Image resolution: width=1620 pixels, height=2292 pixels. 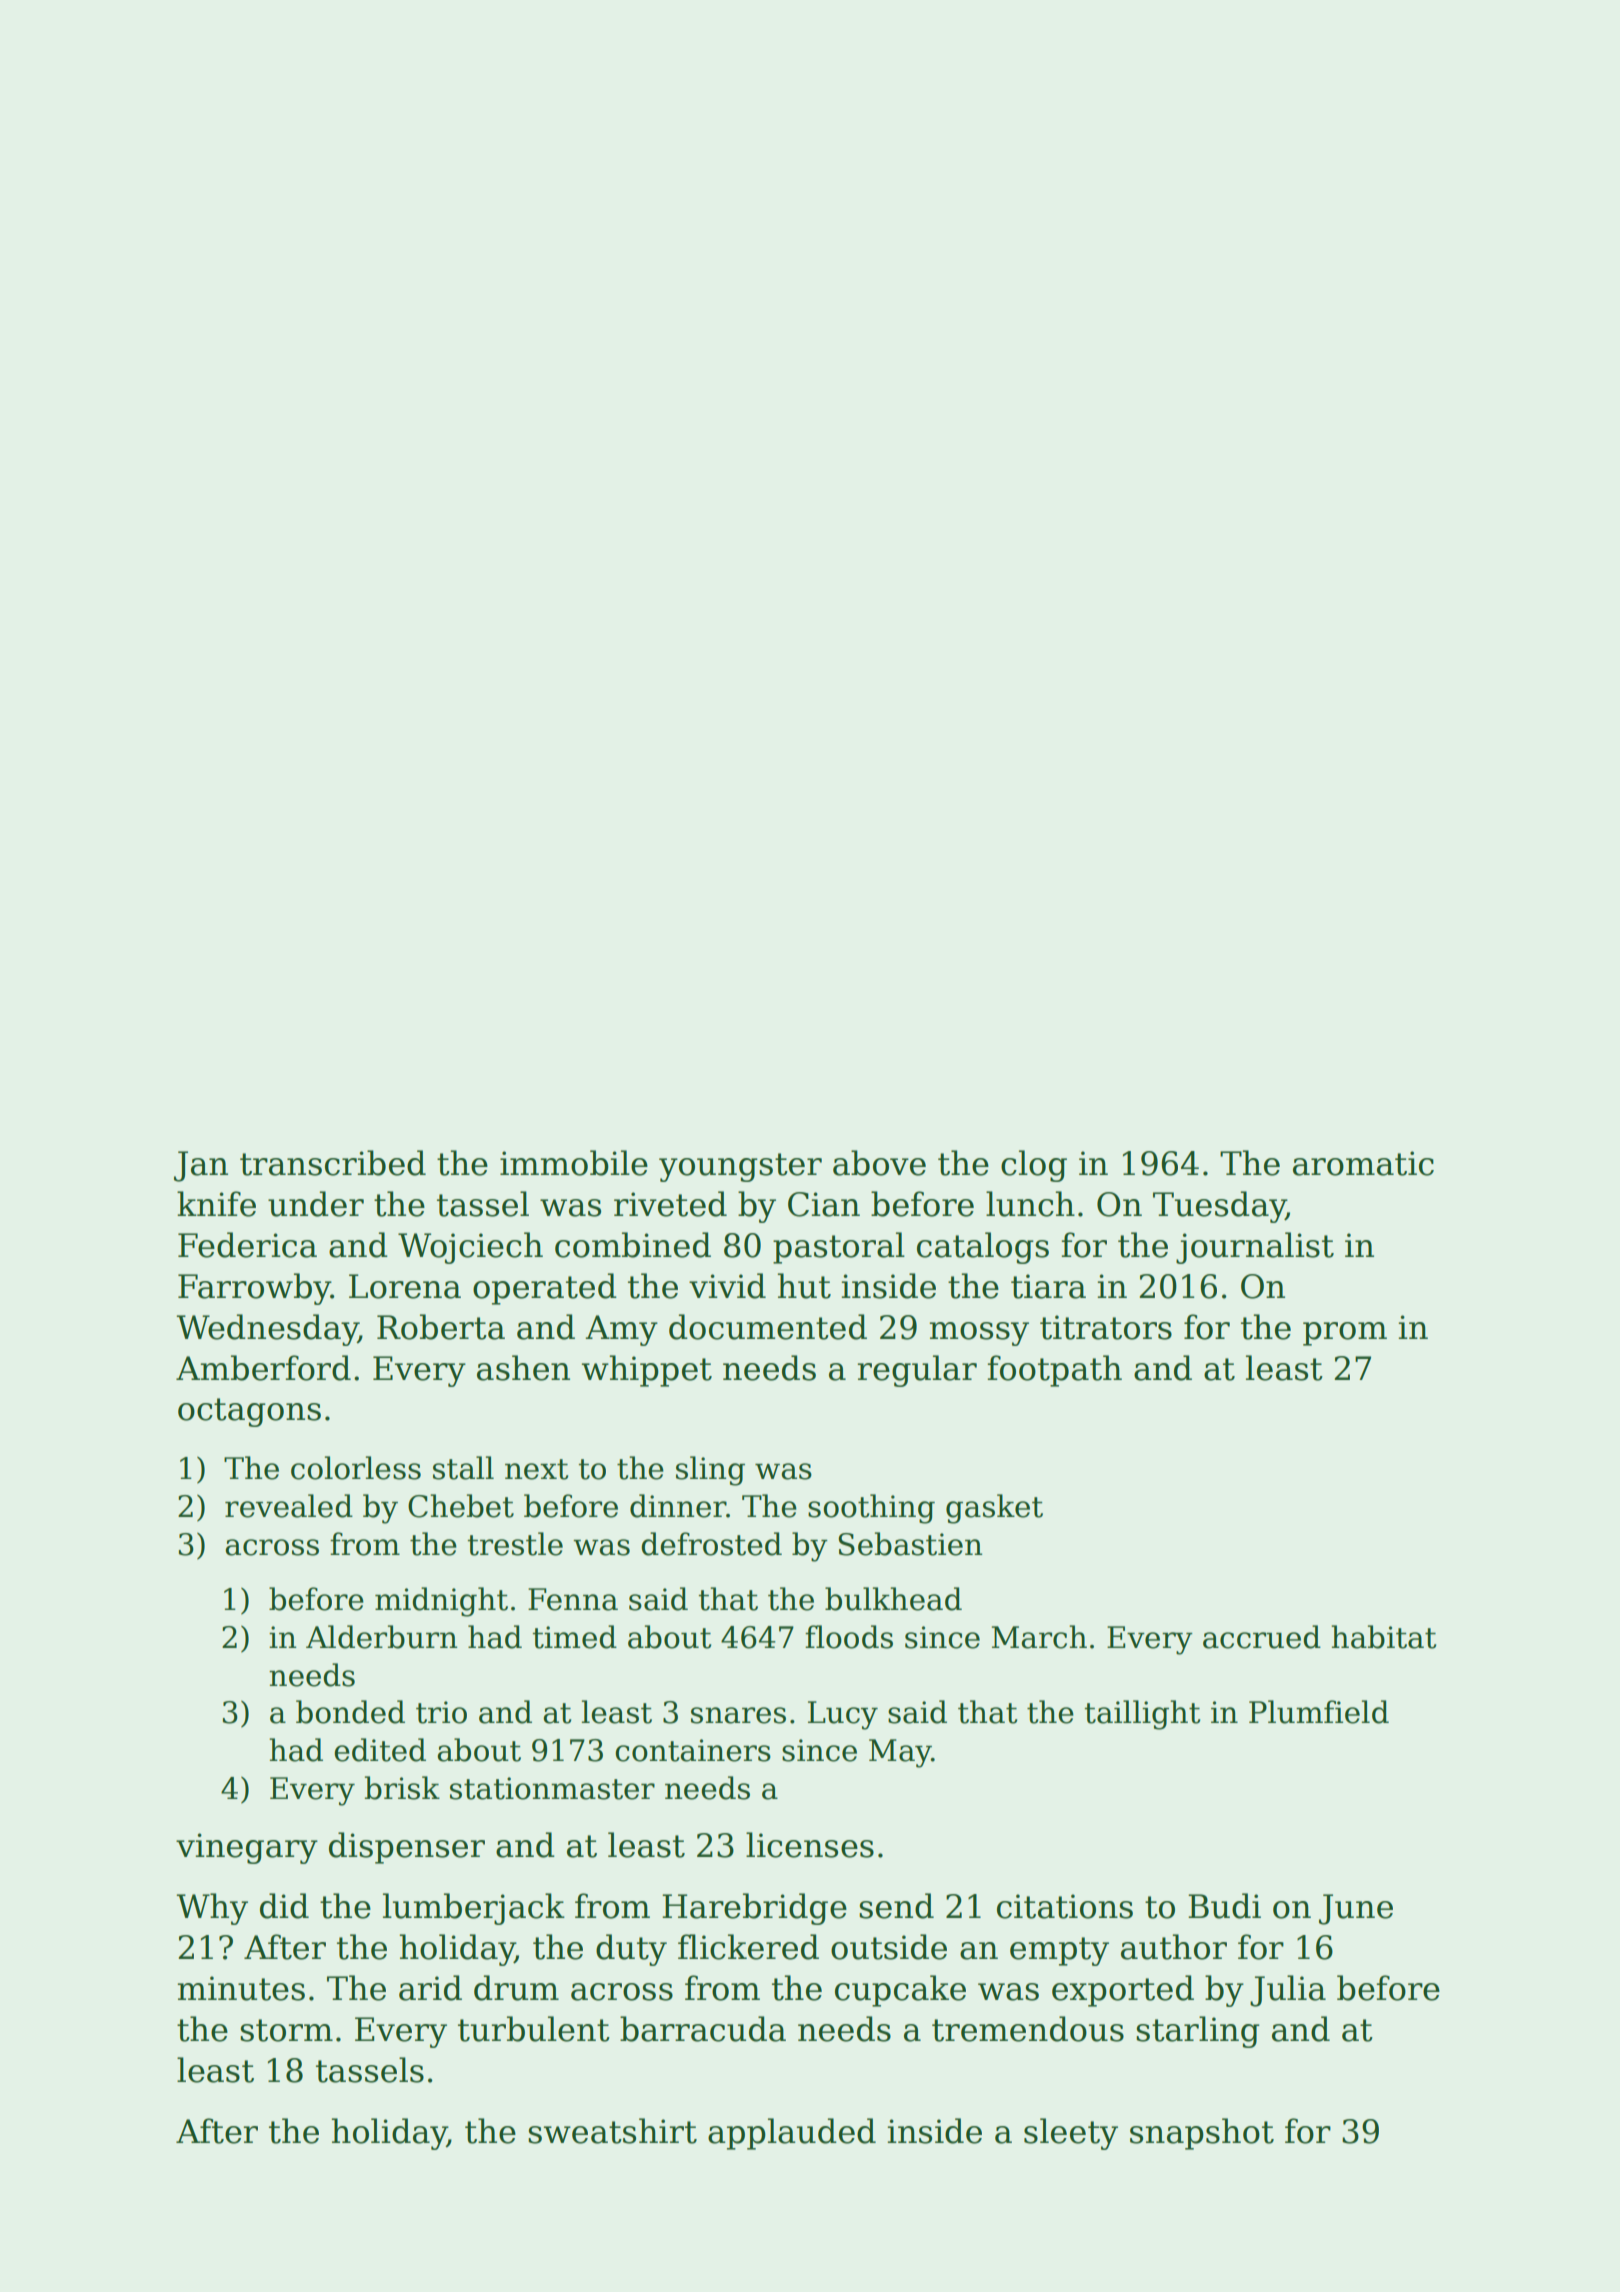 I want to click on storm, so click(x=286, y=2030).
